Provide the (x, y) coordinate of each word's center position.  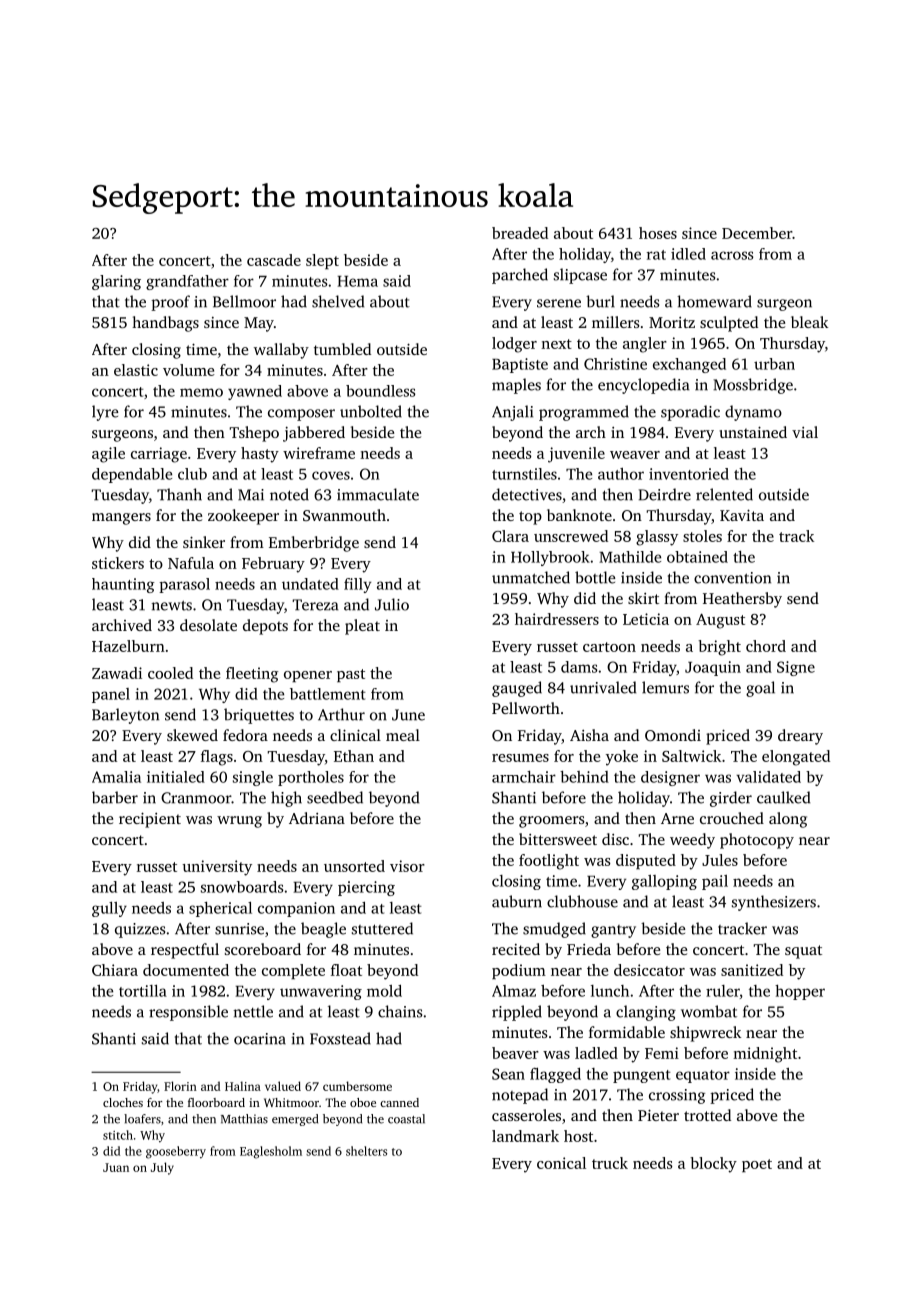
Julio (392, 604)
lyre (105, 413)
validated (768, 777)
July (162, 1168)
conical (561, 1163)
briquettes (259, 716)
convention (732, 578)
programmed (584, 413)
